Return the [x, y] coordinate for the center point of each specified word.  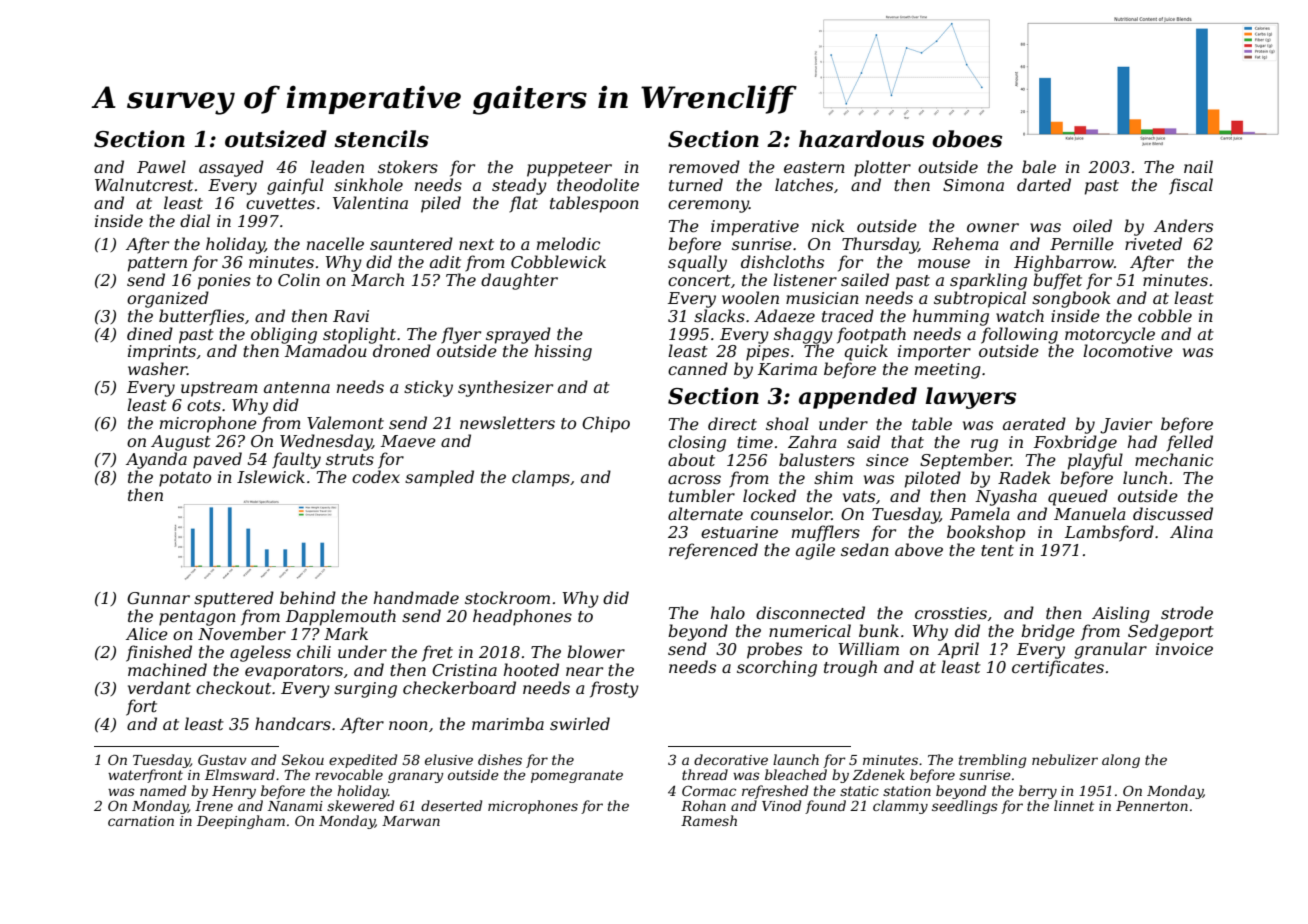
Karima [787, 369]
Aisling [1121, 614]
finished [159, 653]
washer [157, 368]
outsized [276, 139]
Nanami [295, 806]
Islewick [271, 476]
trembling [992, 761]
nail [1198, 166]
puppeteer [569, 169]
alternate [705, 513]
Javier [1126, 426]
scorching [777, 668]
